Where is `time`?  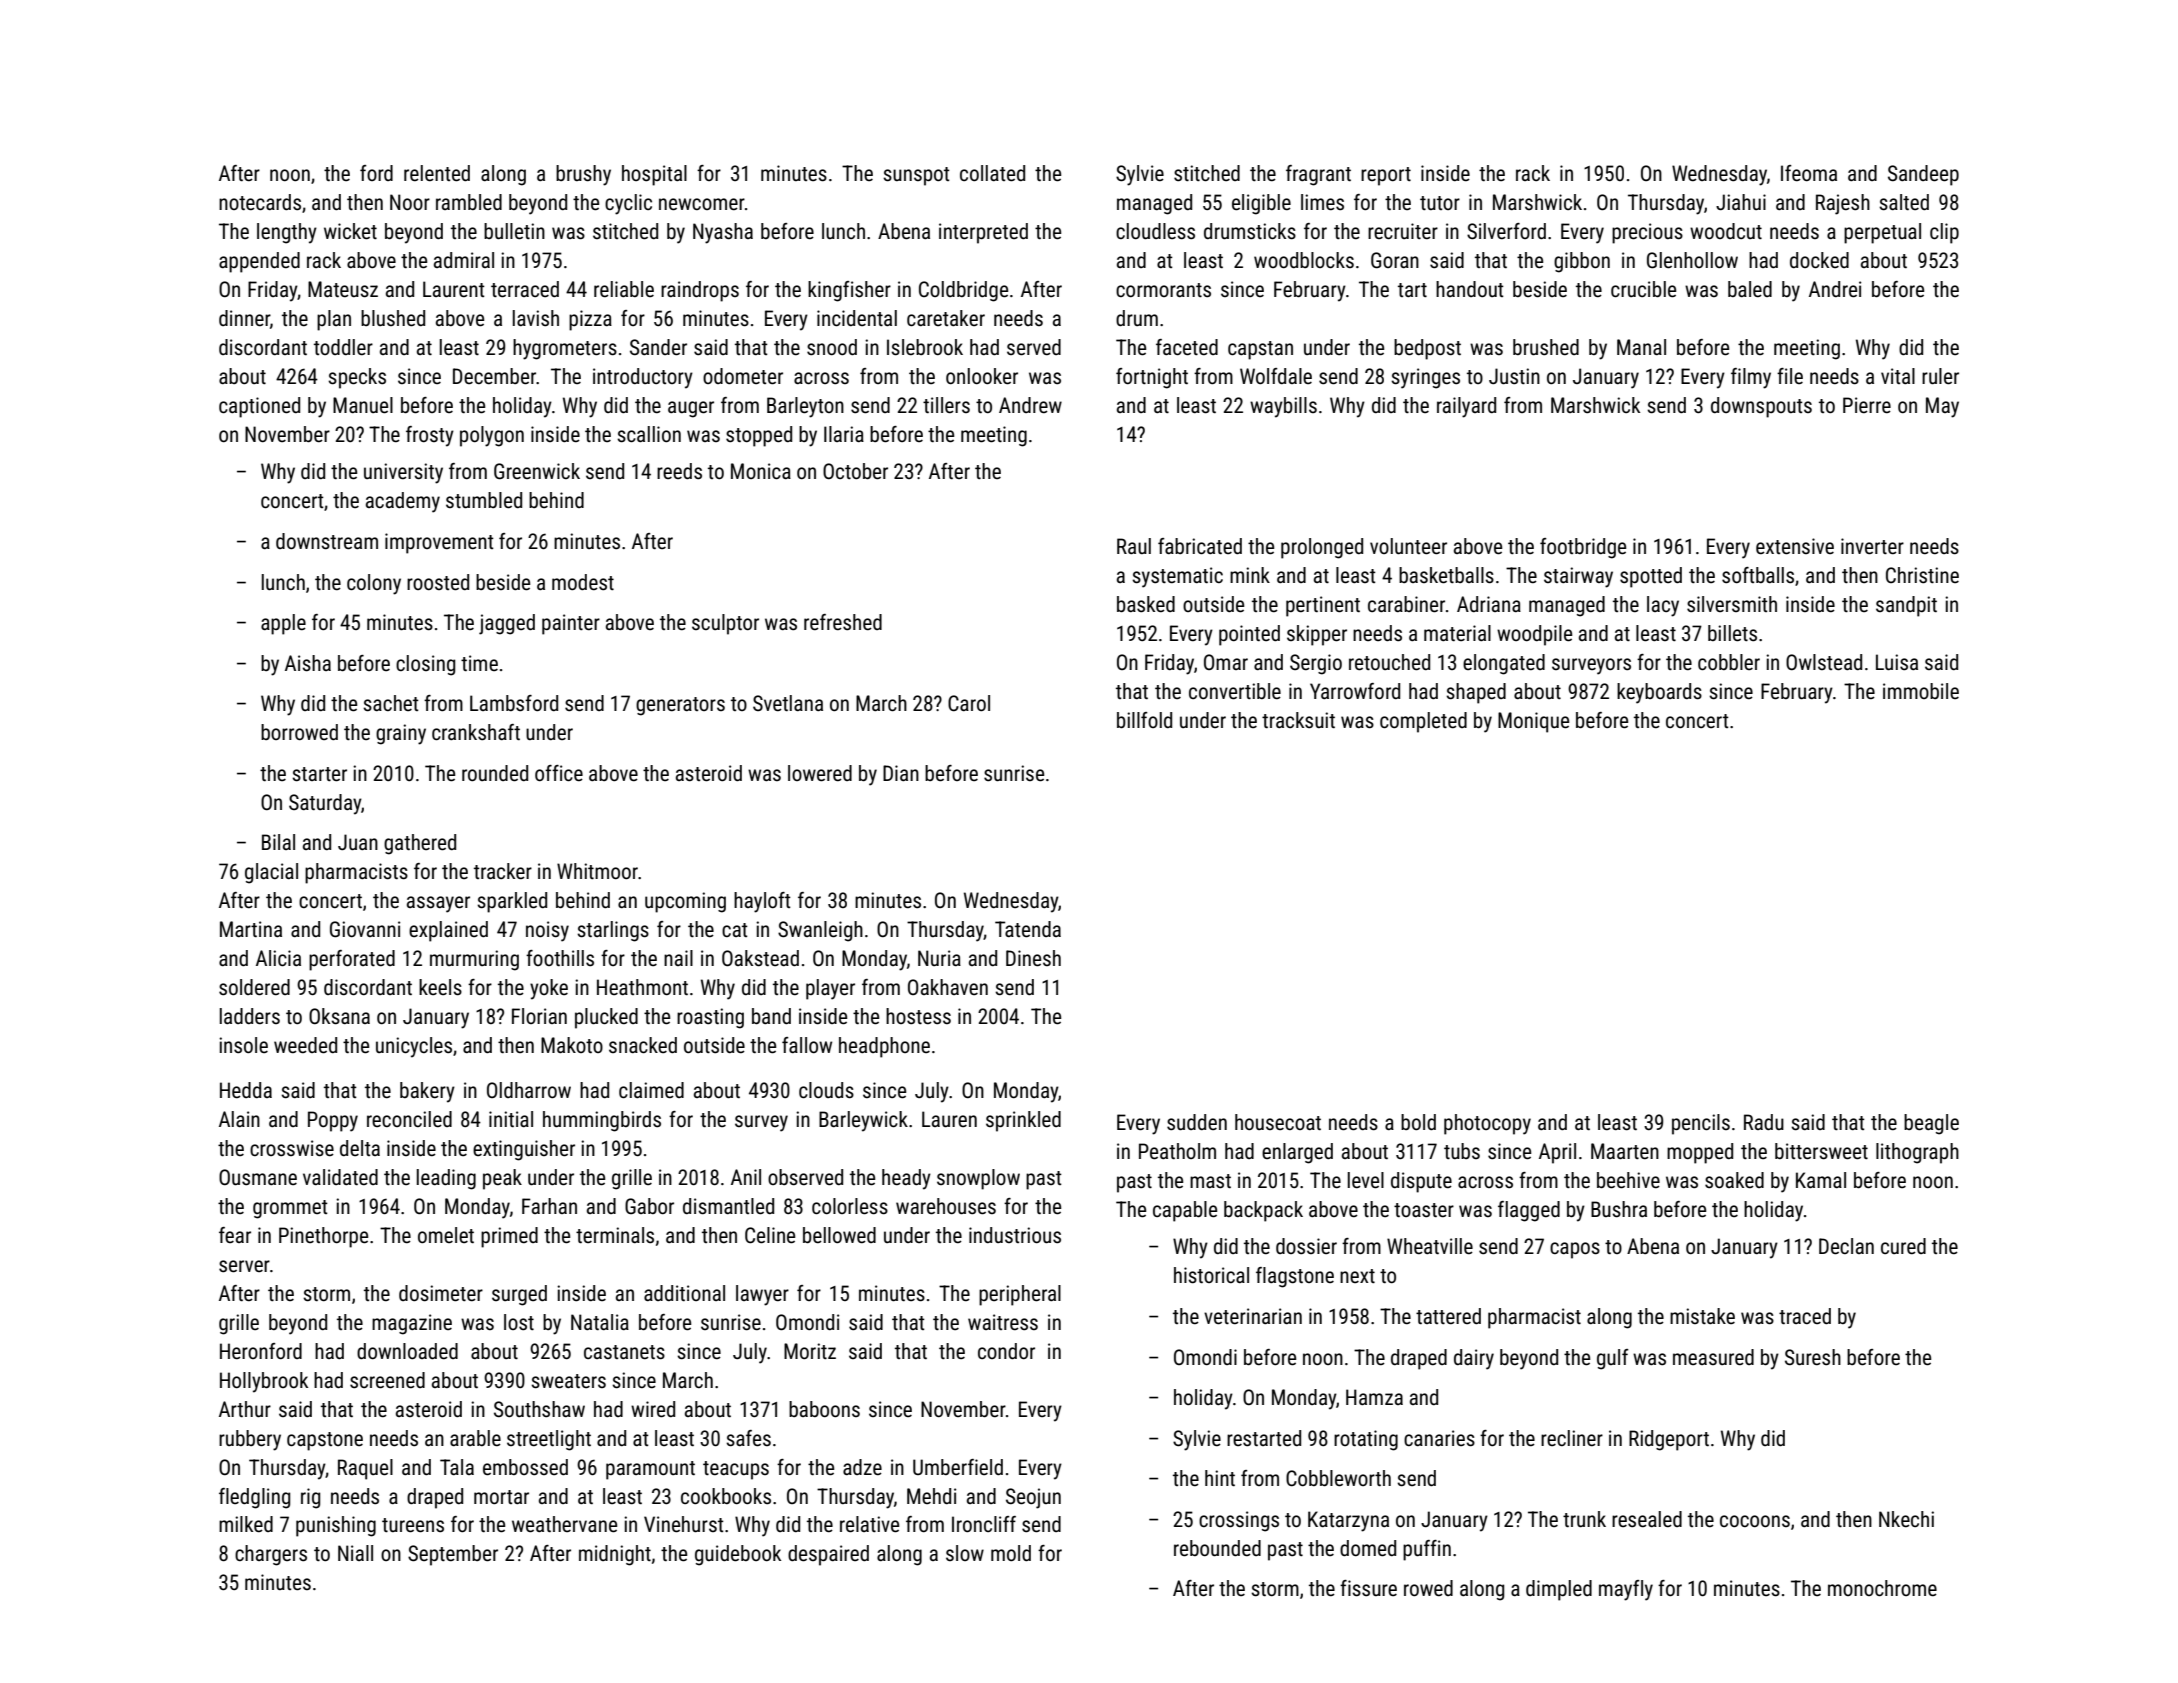 time is located at coordinates (479, 663).
